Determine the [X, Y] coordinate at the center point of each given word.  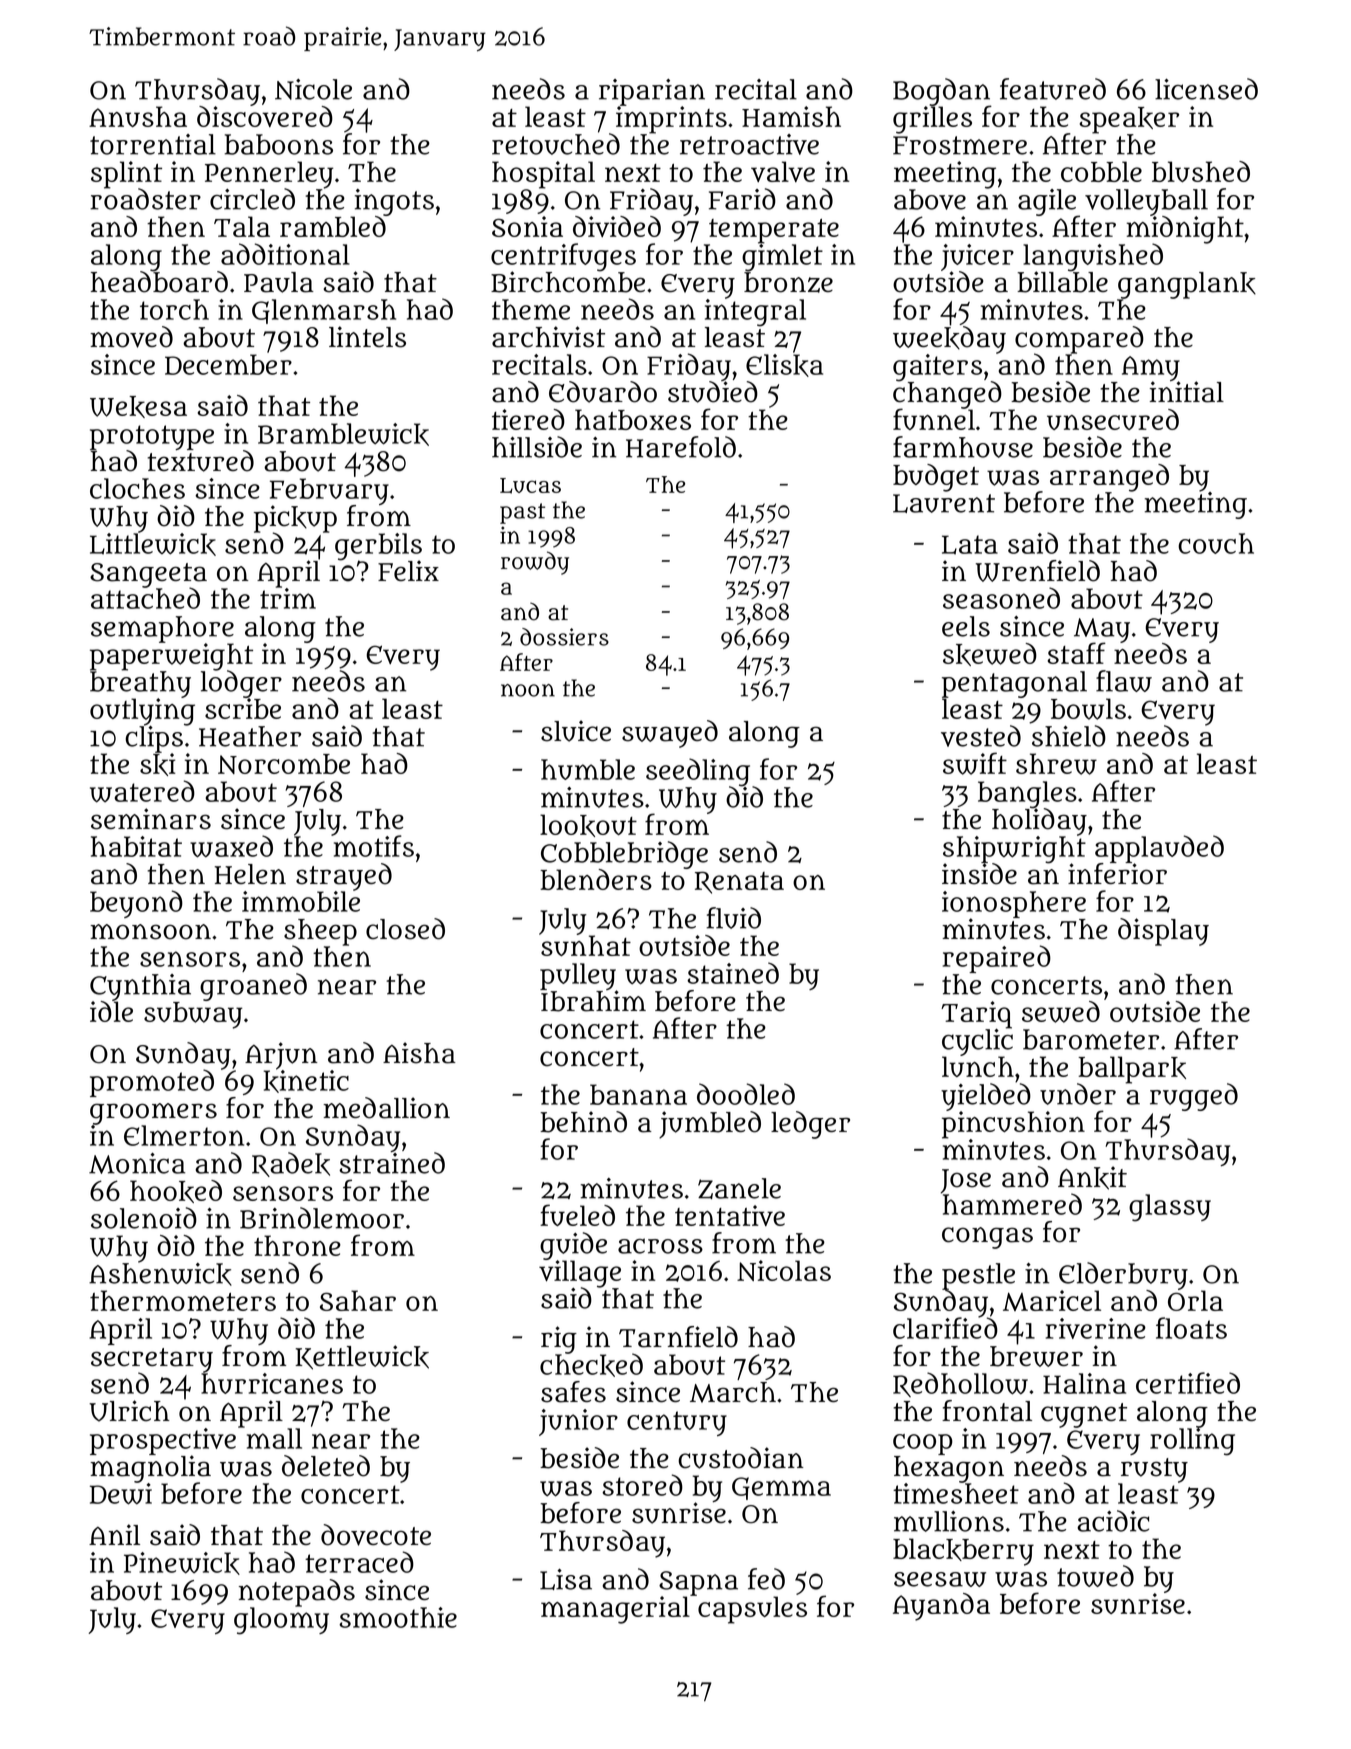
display [1163, 932]
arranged [1109, 478]
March [733, 1392]
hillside [537, 447]
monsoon [150, 932]
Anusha [138, 116]
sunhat [586, 946]
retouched [556, 144]
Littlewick [153, 544]
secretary [152, 1360]
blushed [1201, 171]
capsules [752, 1610]
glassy [1170, 1208]
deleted [326, 1466]
